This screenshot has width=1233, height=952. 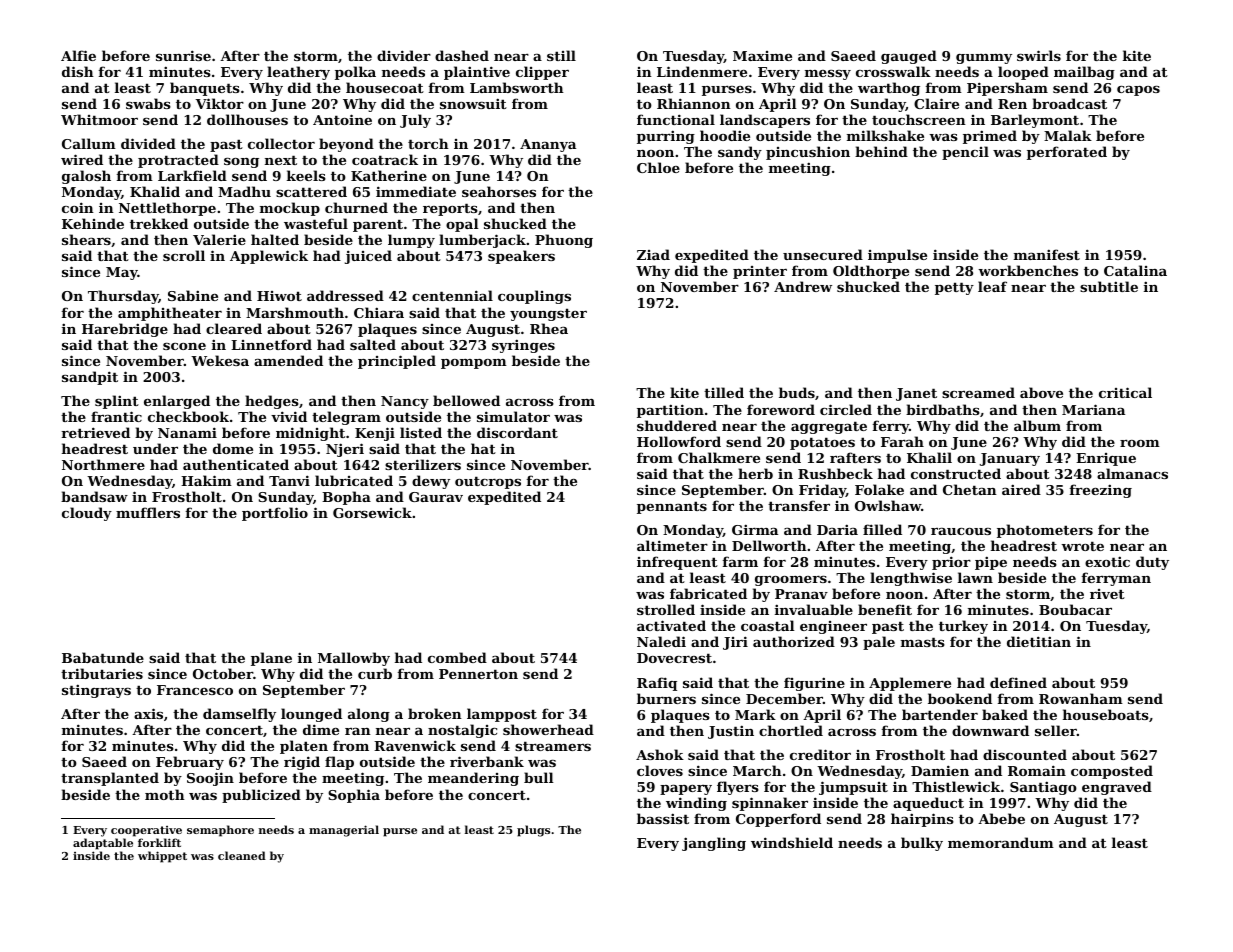 I want to click on Andrew, so click(x=803, y=286).
